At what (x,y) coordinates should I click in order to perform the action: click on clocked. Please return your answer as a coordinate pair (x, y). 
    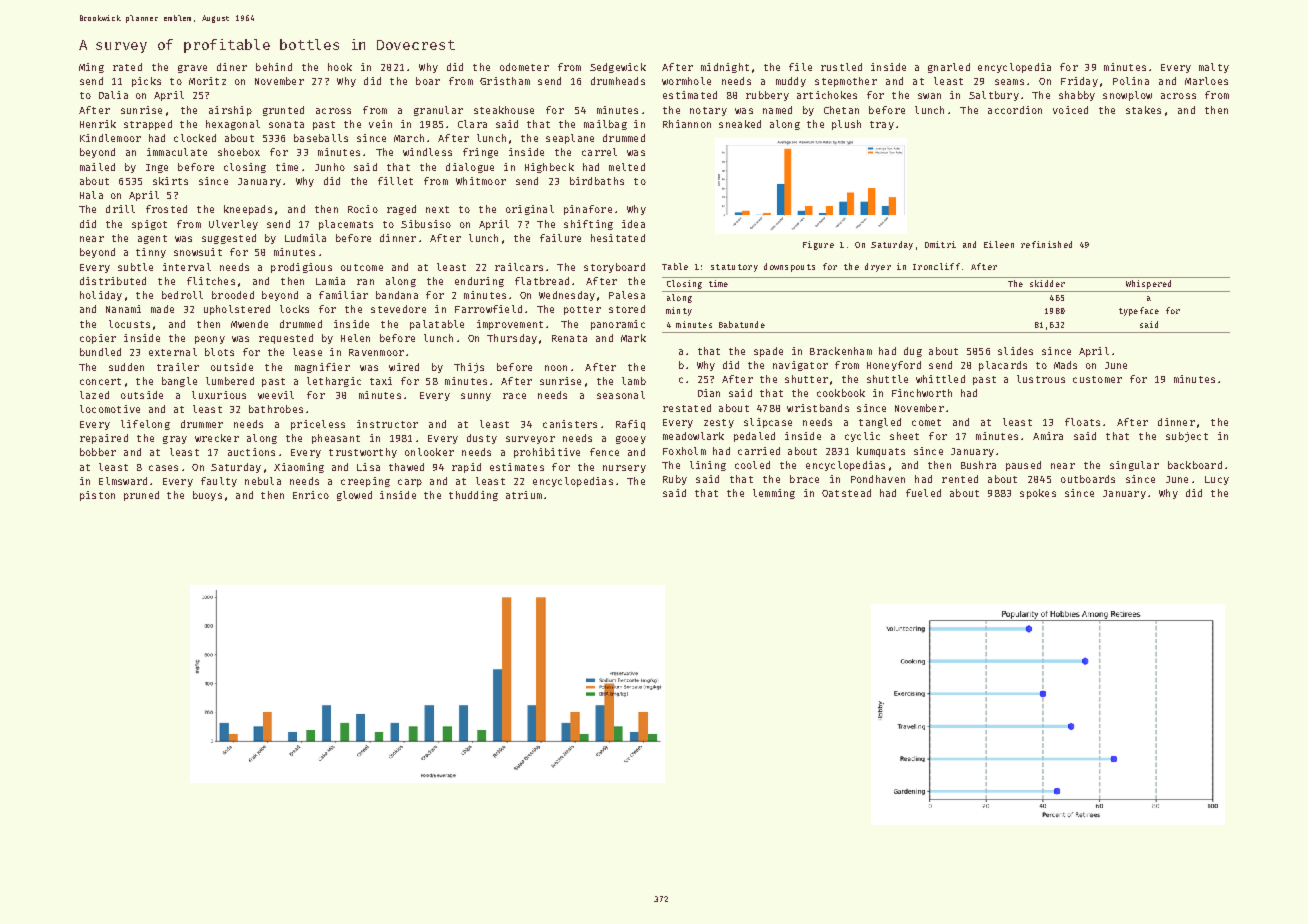
    Looking at the image, I should click on (195, 138).
